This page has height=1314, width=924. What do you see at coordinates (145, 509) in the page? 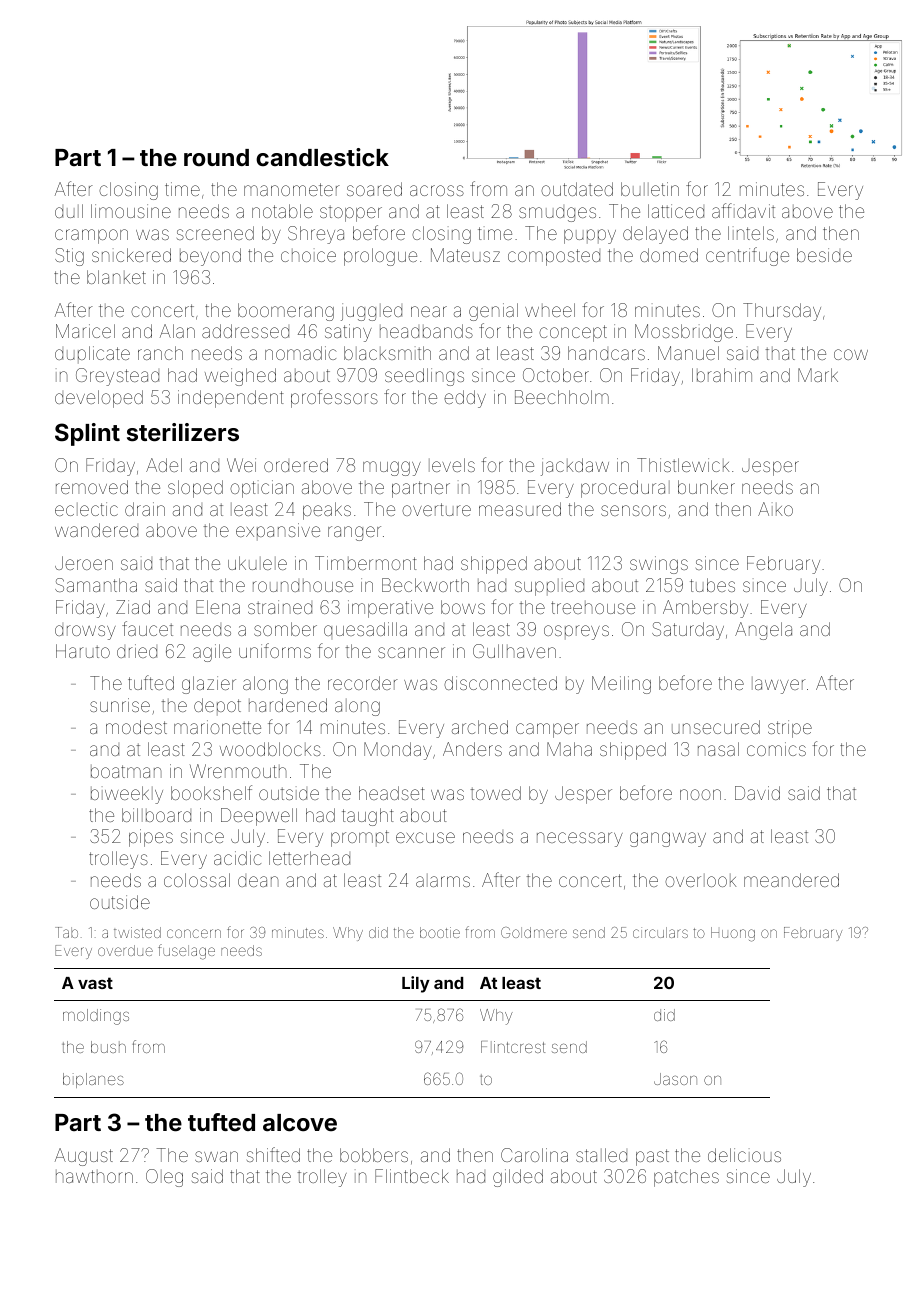
I see `drain` at bounding box center [145, 509].
